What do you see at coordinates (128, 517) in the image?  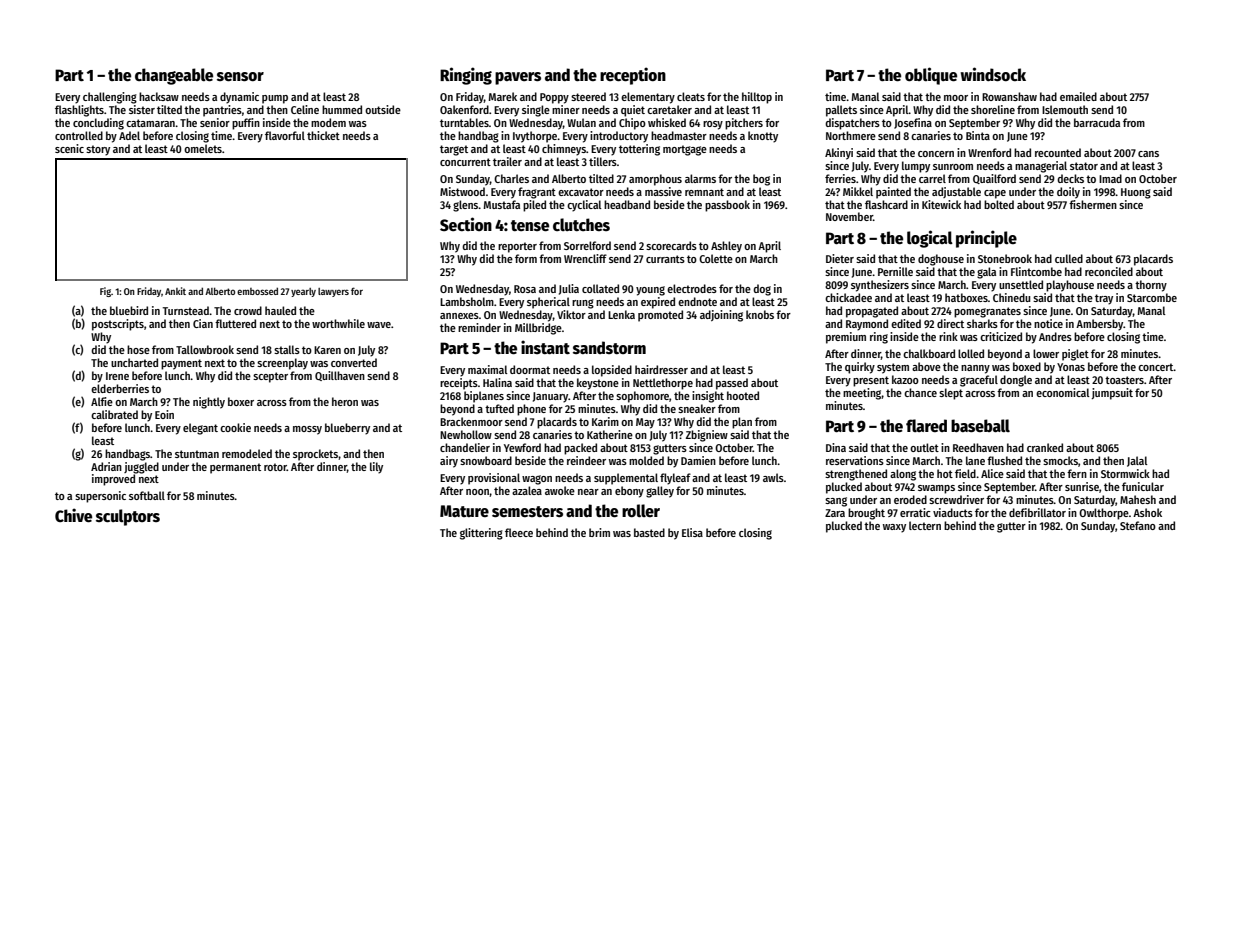 I see `sculptors` at bounding box center [128, 517].
